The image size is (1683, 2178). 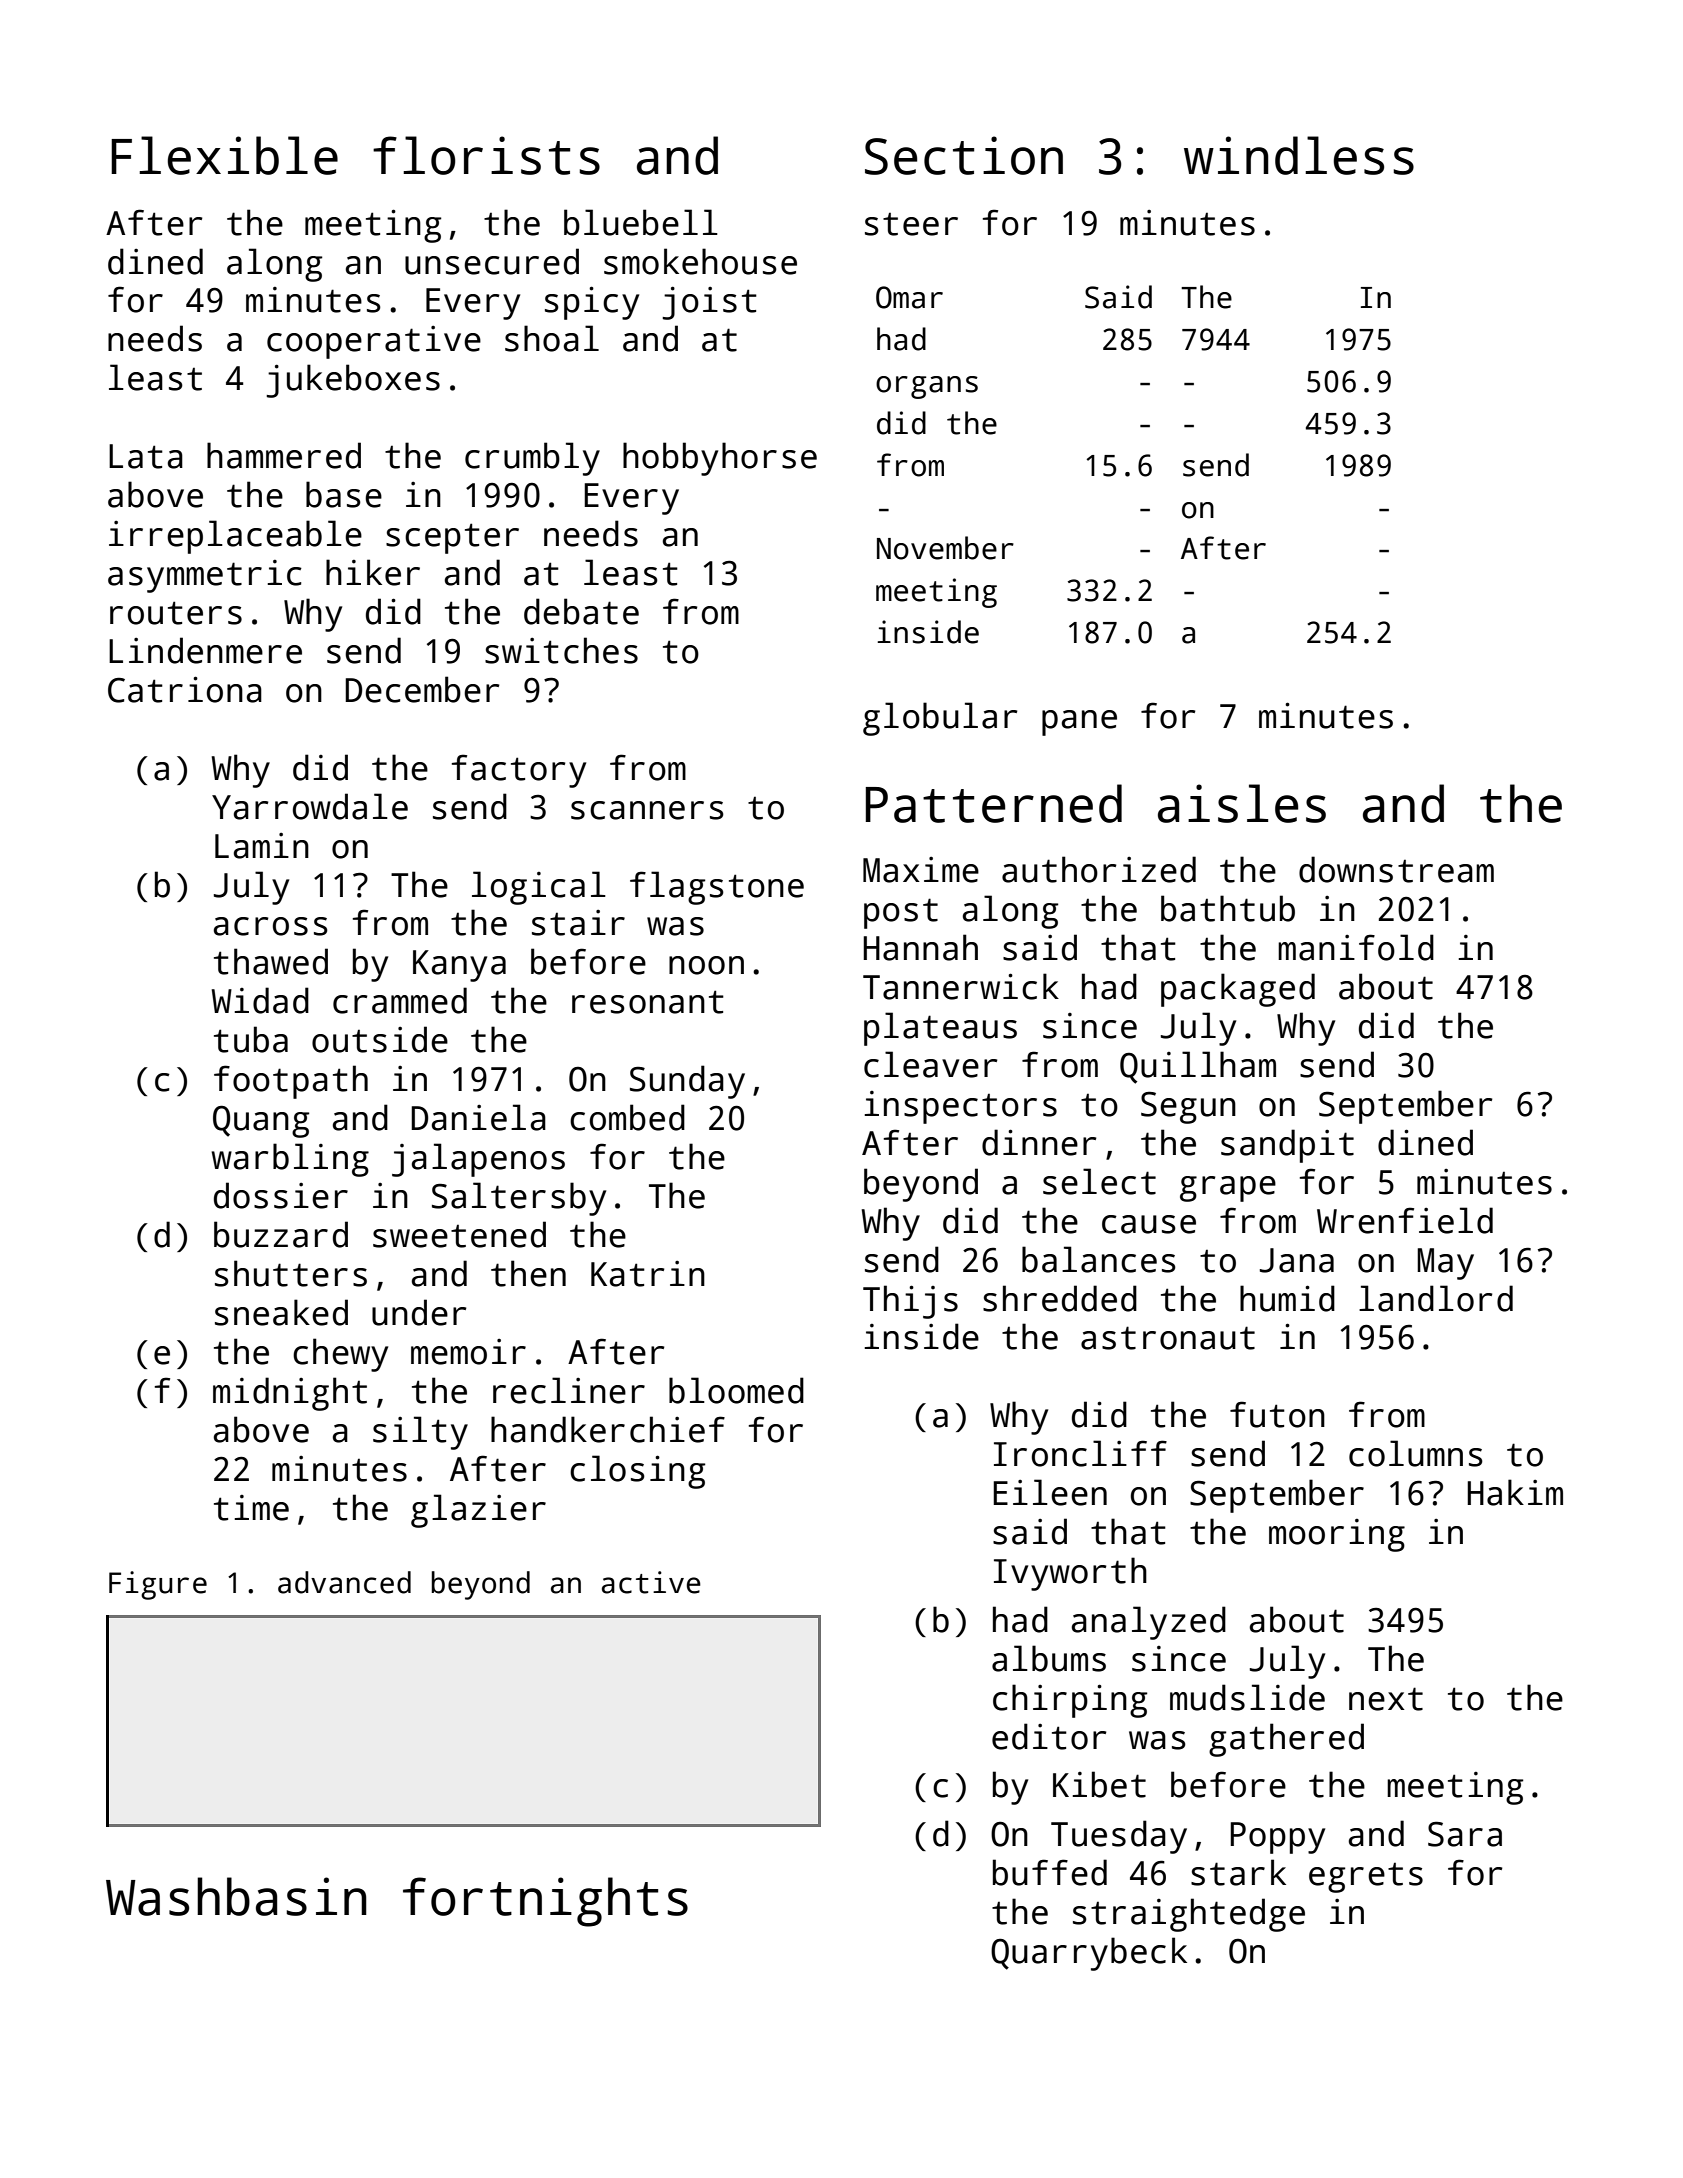 I want to click on Lata, so click(x=146, y=456).
